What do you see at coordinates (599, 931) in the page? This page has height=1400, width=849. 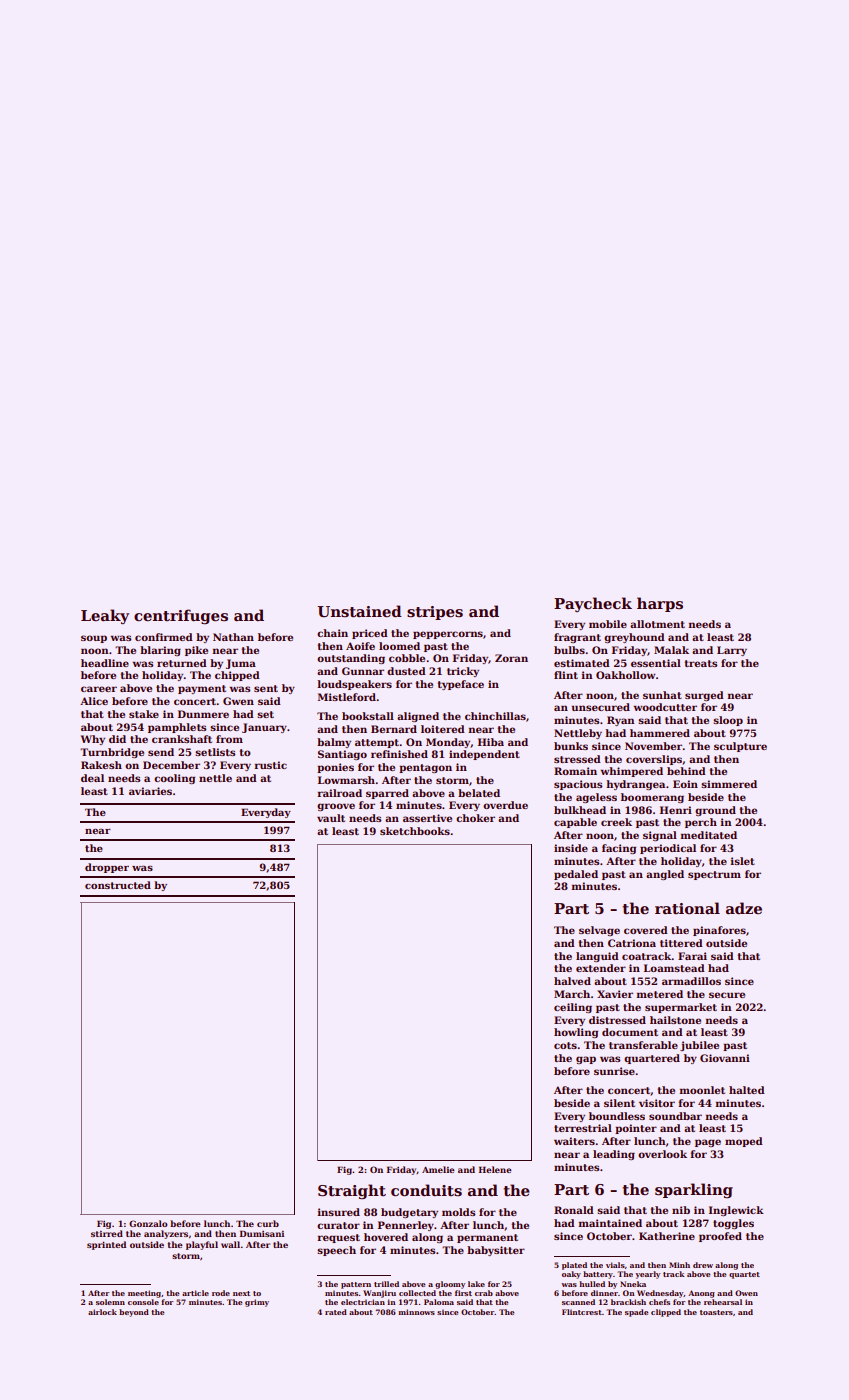 I see `selvage` at bounding box center [599, 931].
